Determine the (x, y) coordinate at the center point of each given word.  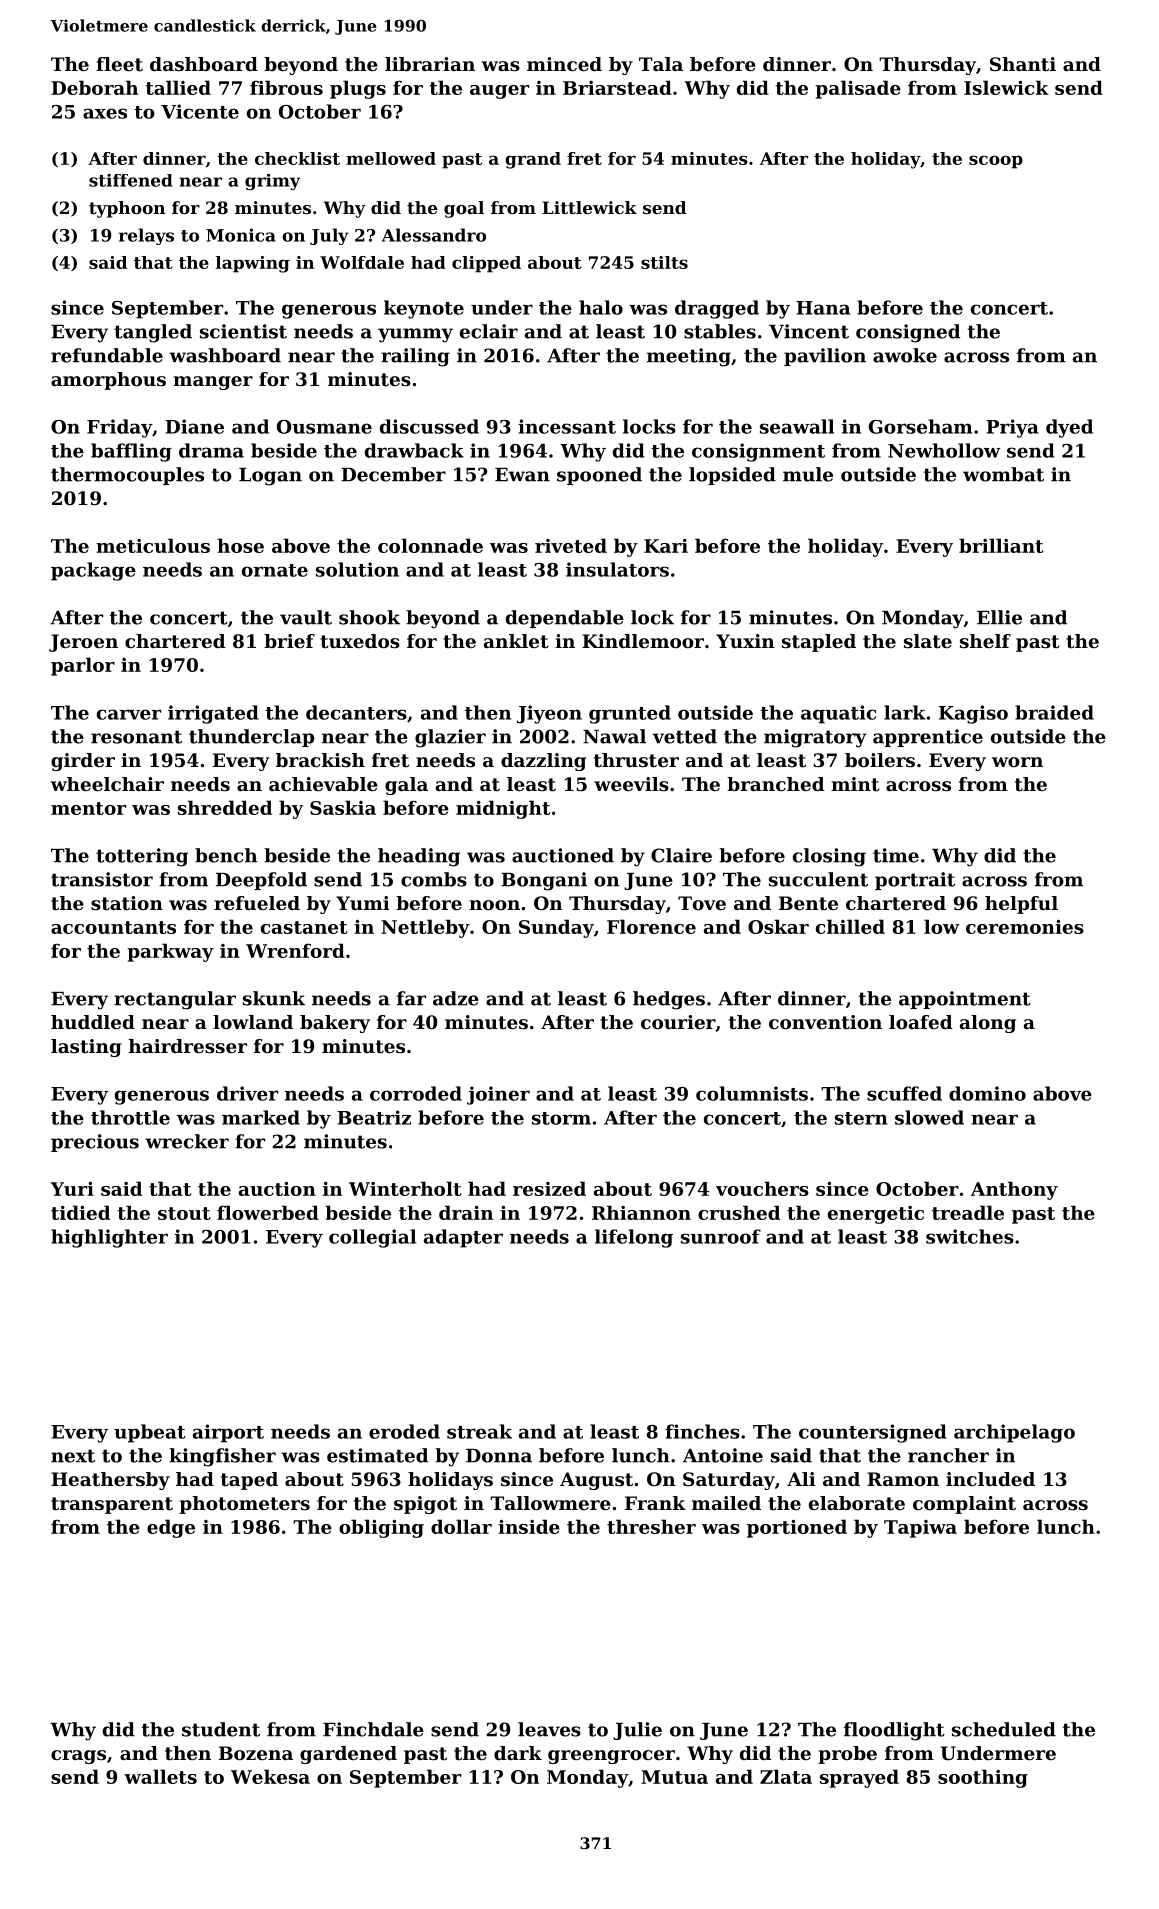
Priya (1012, 428)
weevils (631, 784)
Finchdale (373, 1729)
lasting (86, 1048)
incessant (567, 426)
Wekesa (270, 1776)
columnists (752, 1093)
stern (861, 1118)
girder (83, 762)
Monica (241, 235)
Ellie (999, 617)
